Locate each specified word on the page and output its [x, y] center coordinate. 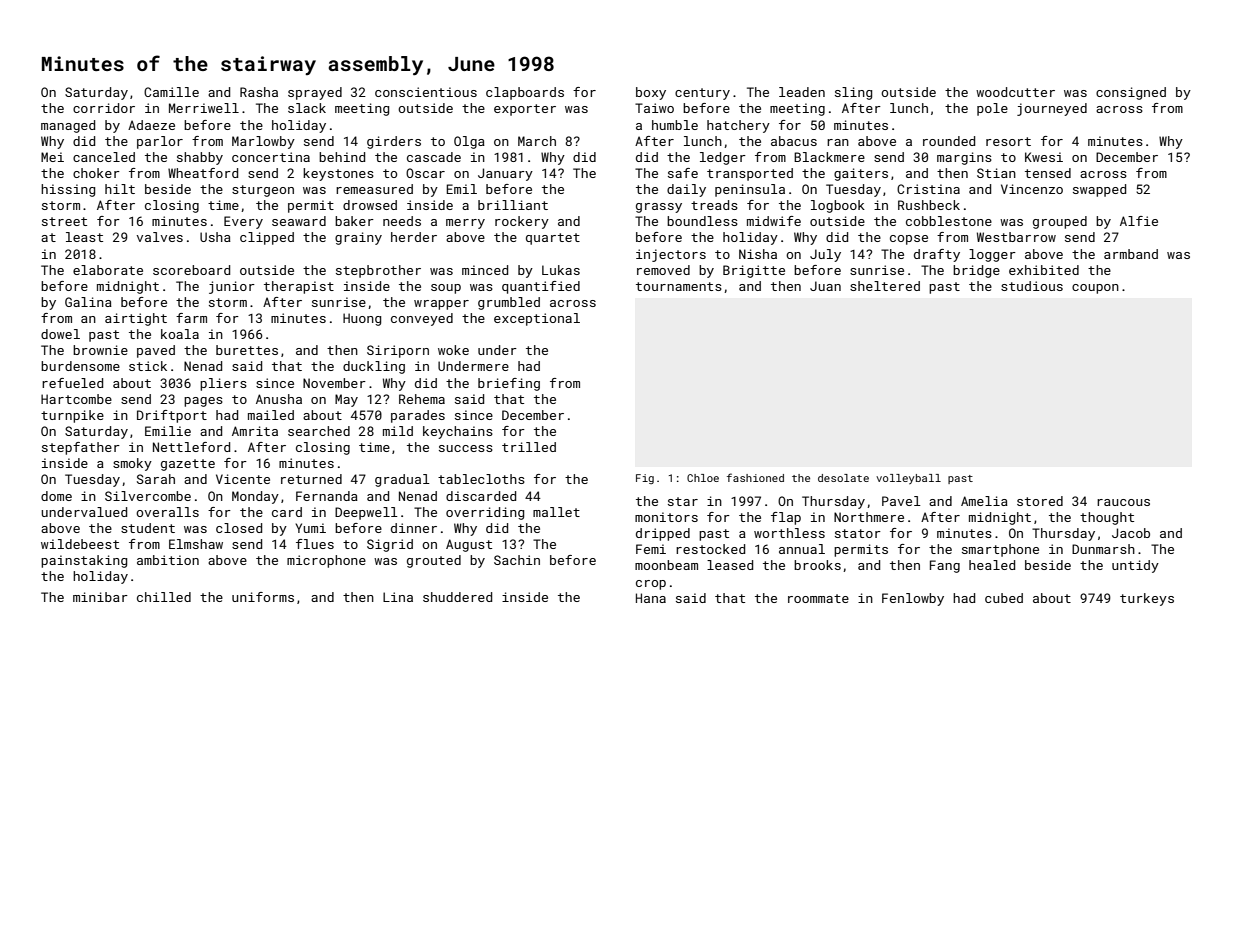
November [334, 383]
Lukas [561, 270]
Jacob [1131, 533]
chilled [164, 597]
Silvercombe [148, 496]
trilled [529, 447]
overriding [485, 513]
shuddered [457, 597]
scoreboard [191, 270]
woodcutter [1015, 92]
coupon [1095, 289]
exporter [525, 110]
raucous [1123, 502]
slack [307, 108]
